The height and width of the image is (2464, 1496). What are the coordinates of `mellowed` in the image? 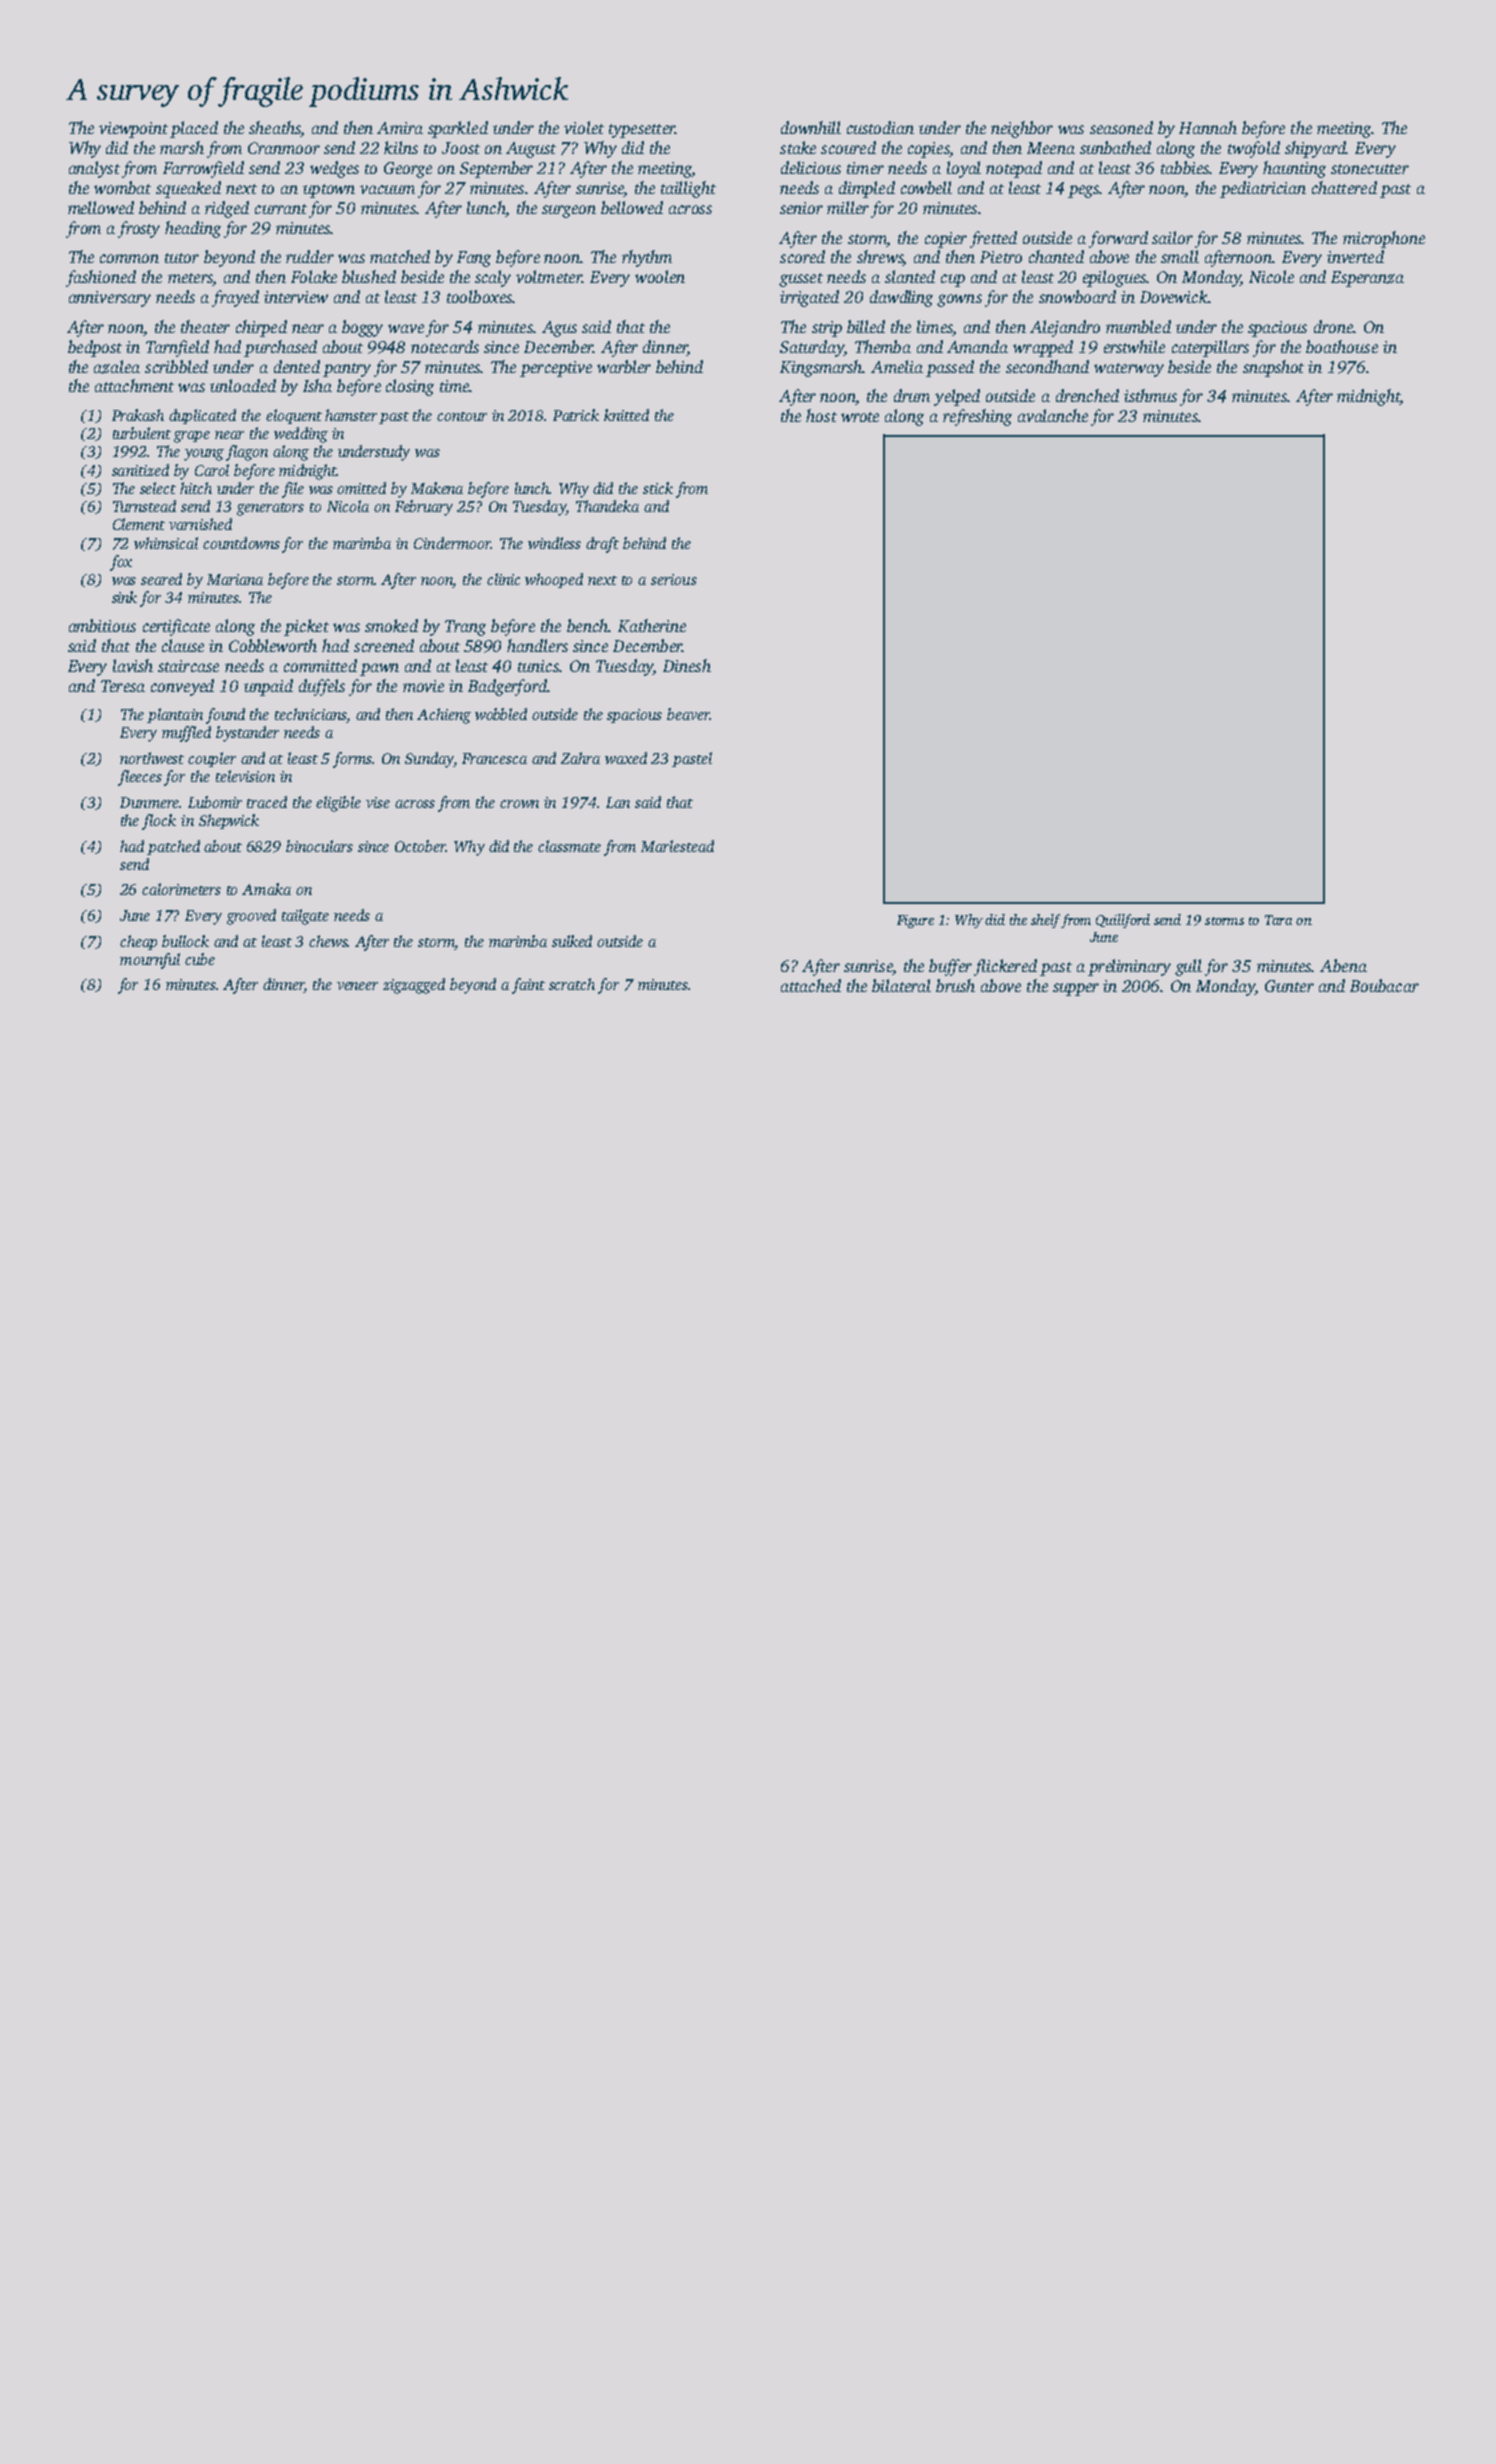 It's located at (101, 207).
